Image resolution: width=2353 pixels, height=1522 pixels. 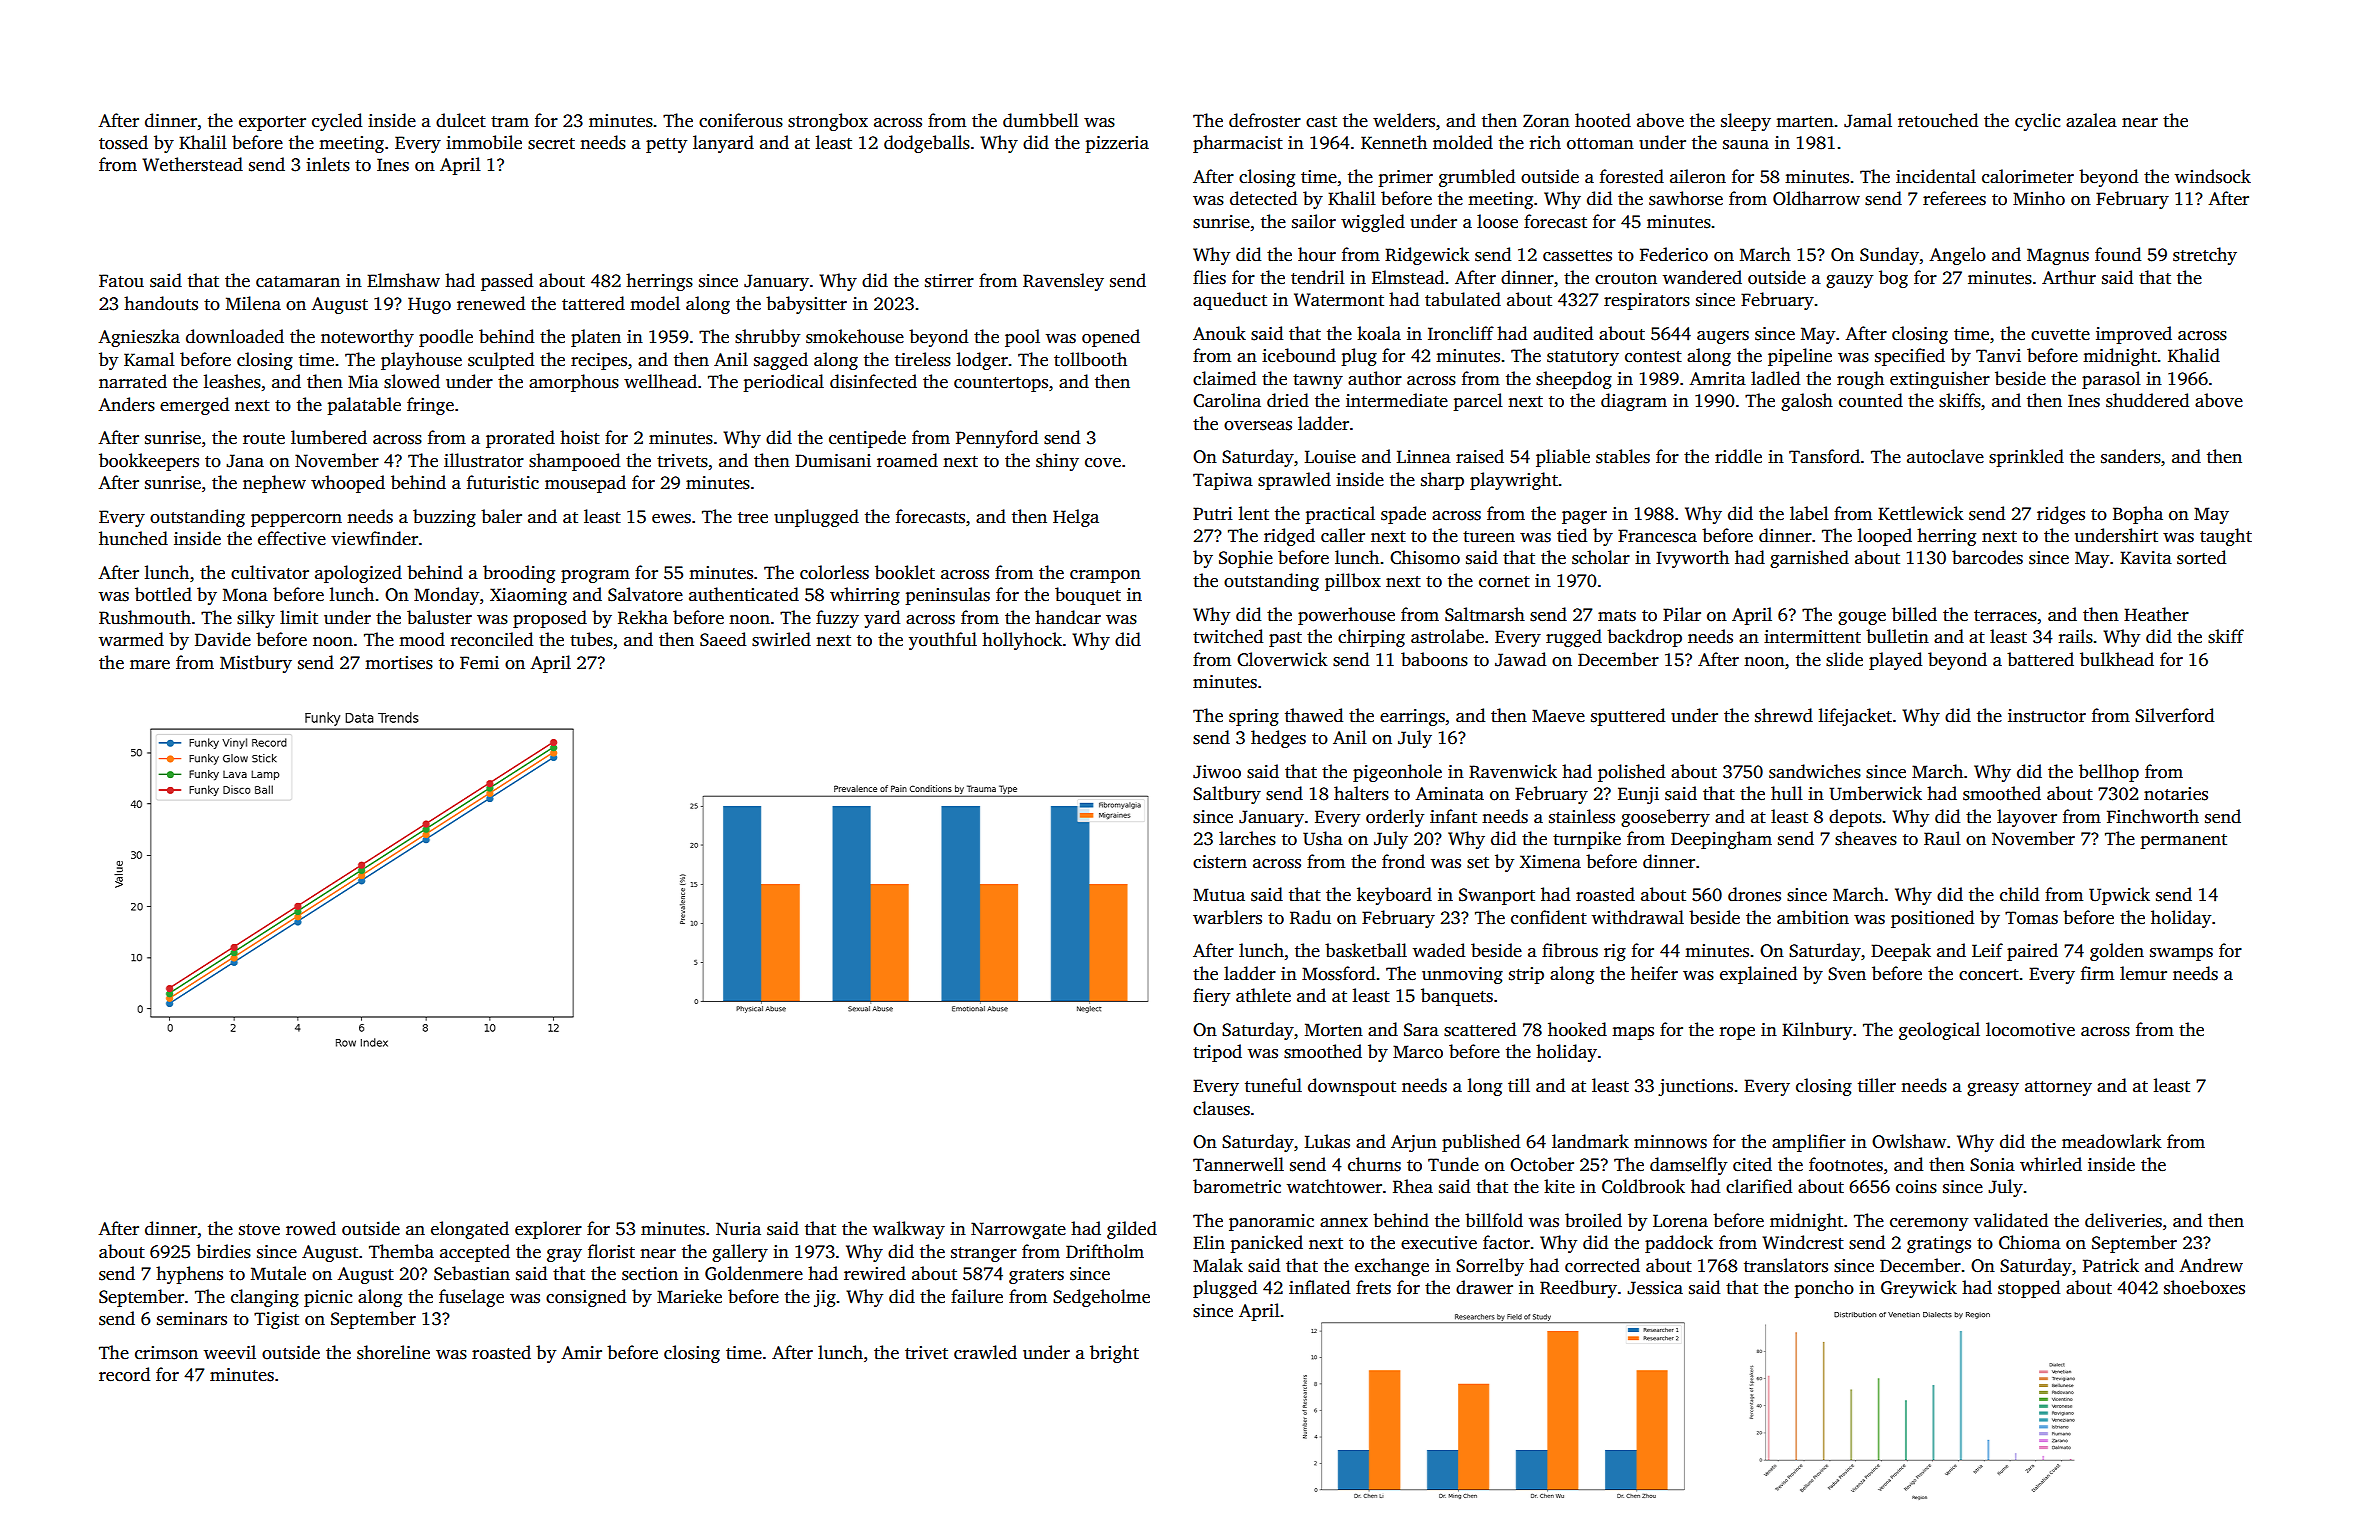 I want to click on explorer, so click(x=548, y=1230).
